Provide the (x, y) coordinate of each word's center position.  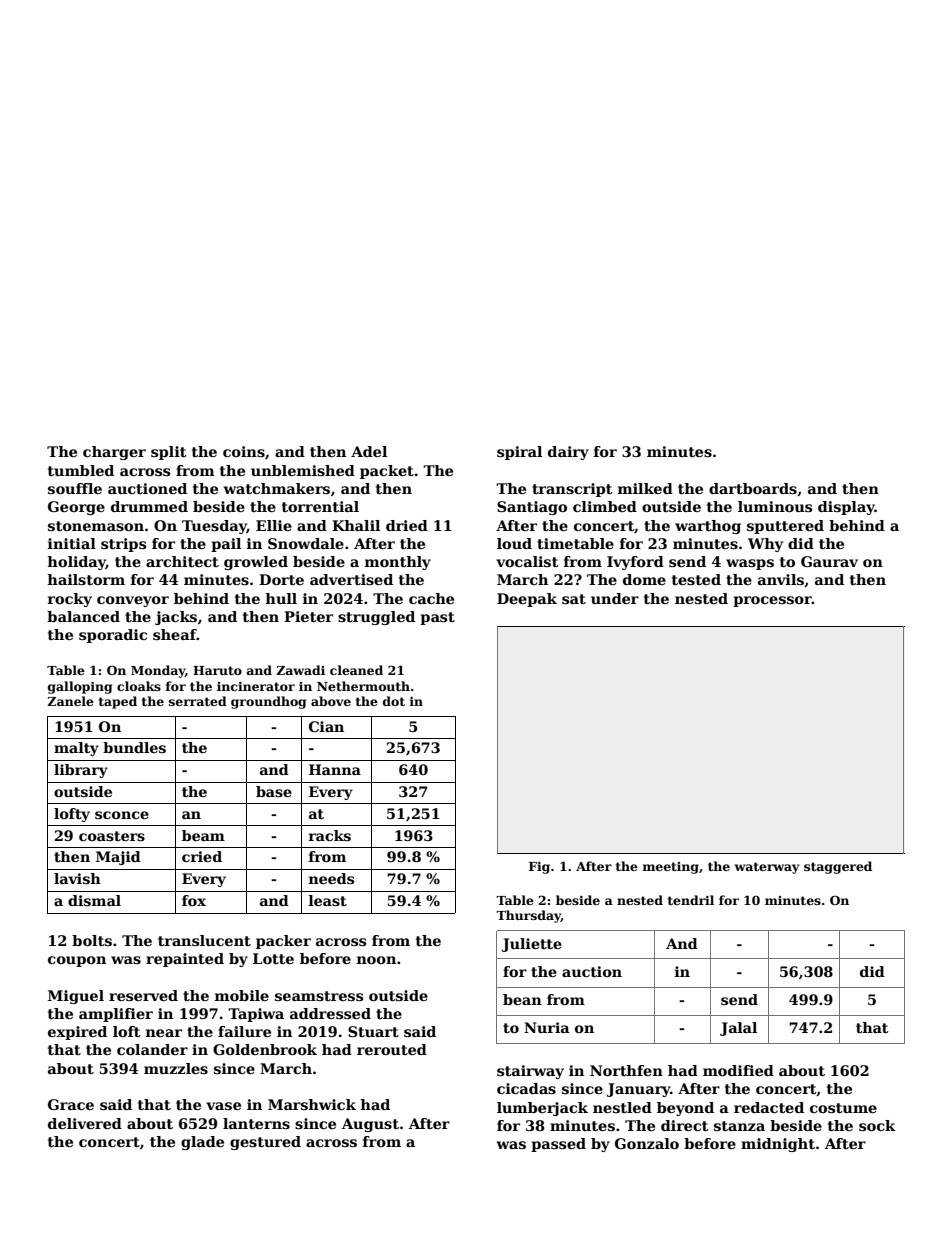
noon (376, 960)
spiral (519, 453)
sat (574, 599)
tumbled (81, 470)
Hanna (335, 769)
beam (203, 835)
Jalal (738, 1029)
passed (558, 1145)
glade (202, 1143)
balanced (83, 616)
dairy (568, 453)
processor (772, 601)
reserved (143, 995)
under (615, 598)
